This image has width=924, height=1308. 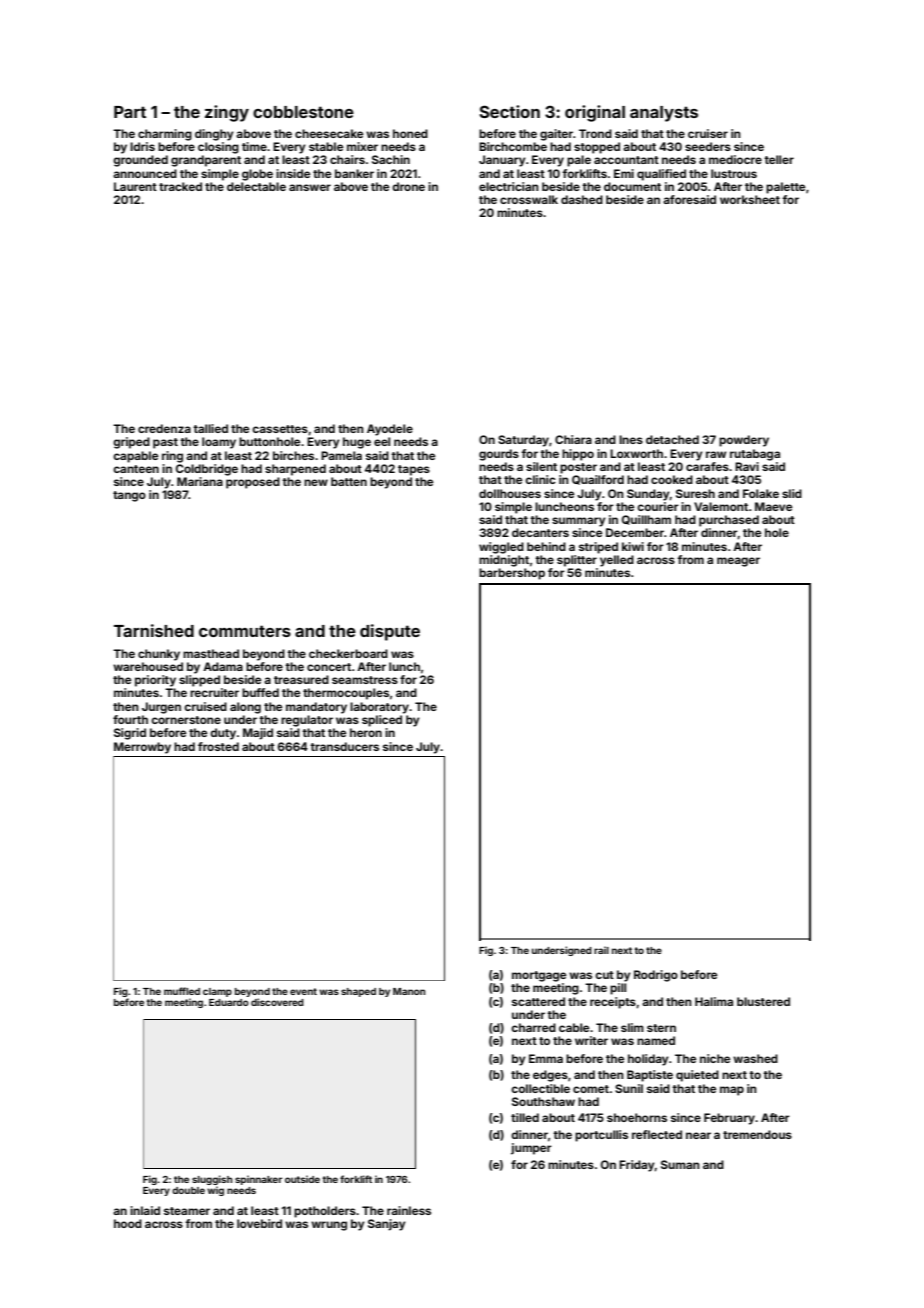 What do you see at coordinates (529, 199) in the image?
I see `crosswalk` at bounding box center [529, 199].
